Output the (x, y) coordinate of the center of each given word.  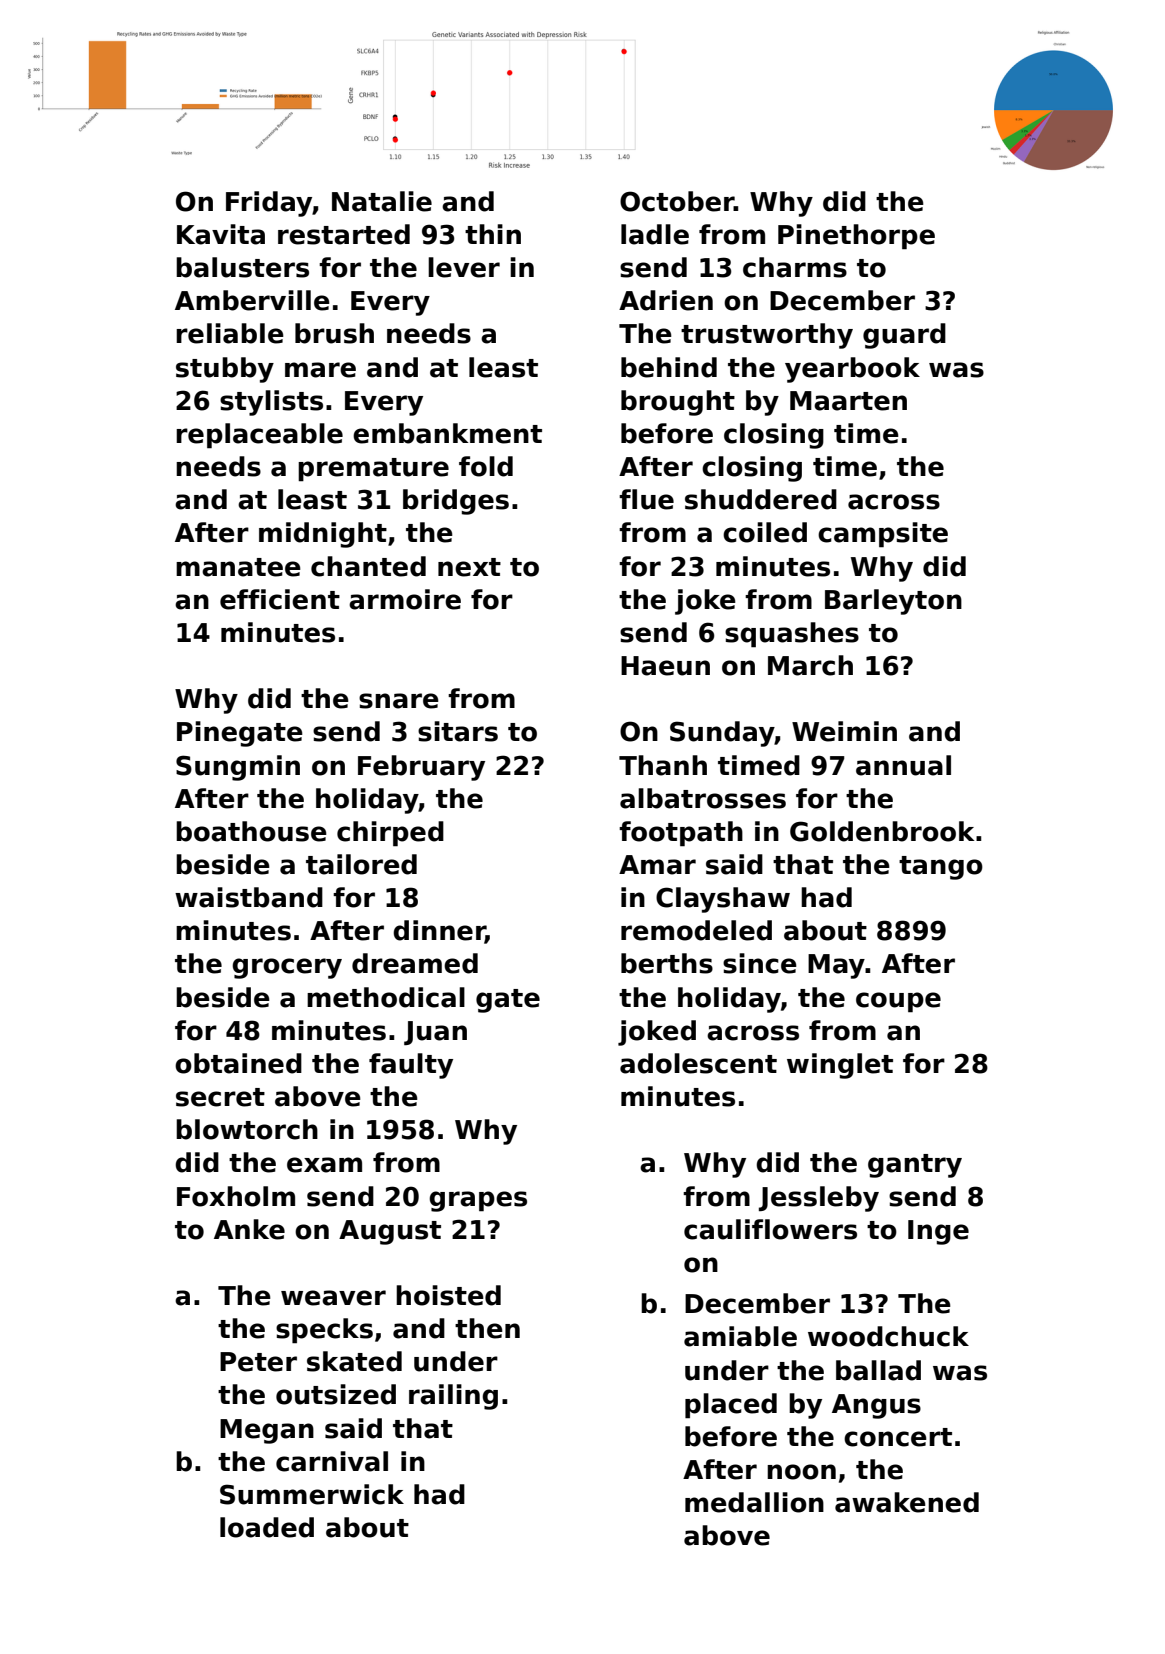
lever (464, 267)
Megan (267, 1431)
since (760, 963)
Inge (938, 1232)
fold (486, 466)
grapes (478, 1201)
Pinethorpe (856, 237)
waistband (249, 897)
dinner (439, 931)
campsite (883, 535)
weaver (333, 1298)
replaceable (259, 436)
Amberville (252, 300)
